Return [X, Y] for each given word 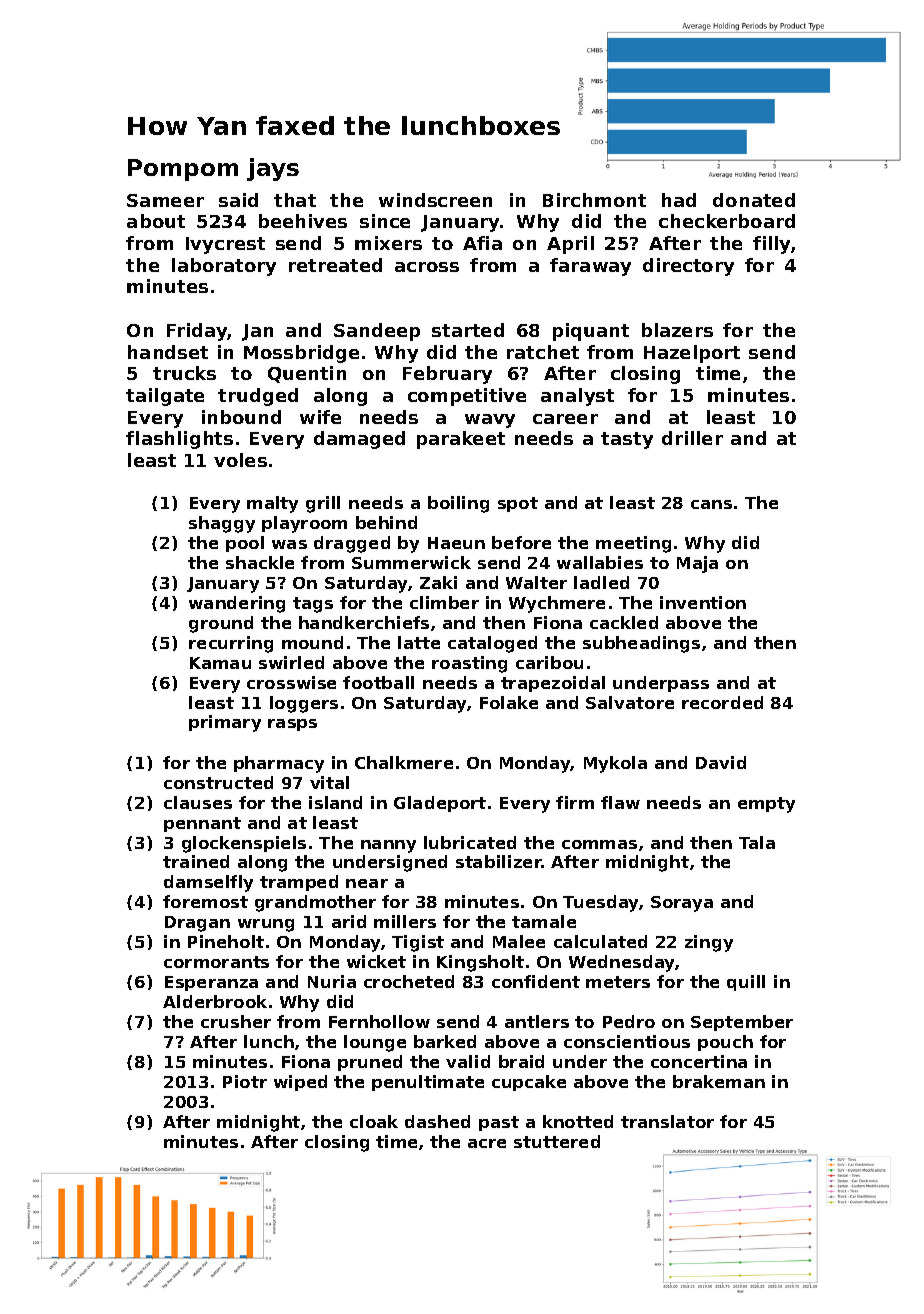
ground [221, 624]
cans [711, 504]
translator [667, 1121]
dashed [437, 1121]
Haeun [456, 543]
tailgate [165, 397]
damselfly [208, 883]
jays [273, 169]
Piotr [245, 1081]
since [385, 221]
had [679, 200]
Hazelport [692, 354]
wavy [490, 421]
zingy [709, 943]
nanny [388, 846]
